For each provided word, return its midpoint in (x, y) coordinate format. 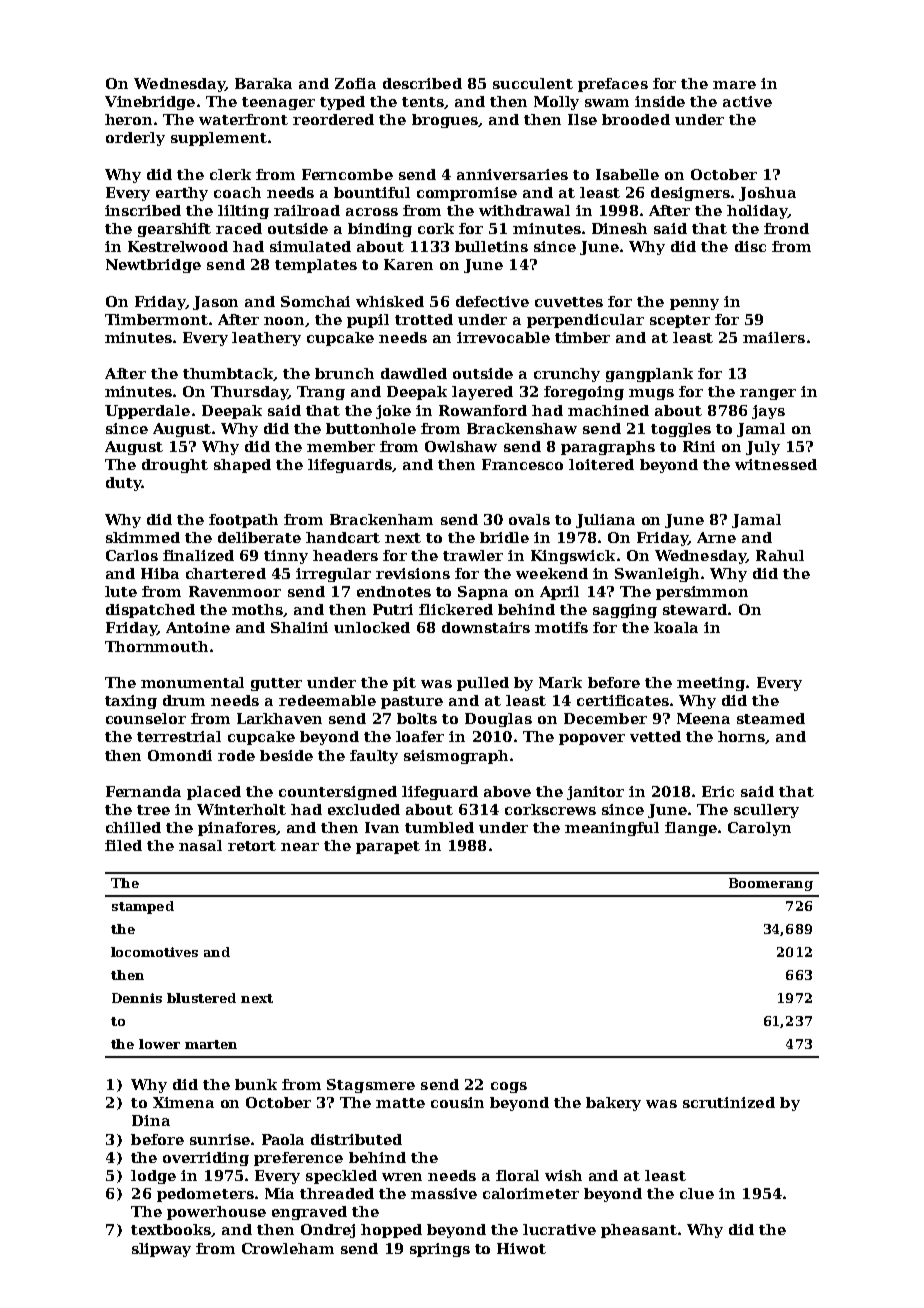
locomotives (154, 952)
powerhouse (216, 1213)
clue (697, 1193)
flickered (456, 609)
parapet (388, 847)
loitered (601, 464)
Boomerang (771, 884)
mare (734, 85)
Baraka (263, 83)
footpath (243, 521)
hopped (391, 1231)
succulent (533, 83)
